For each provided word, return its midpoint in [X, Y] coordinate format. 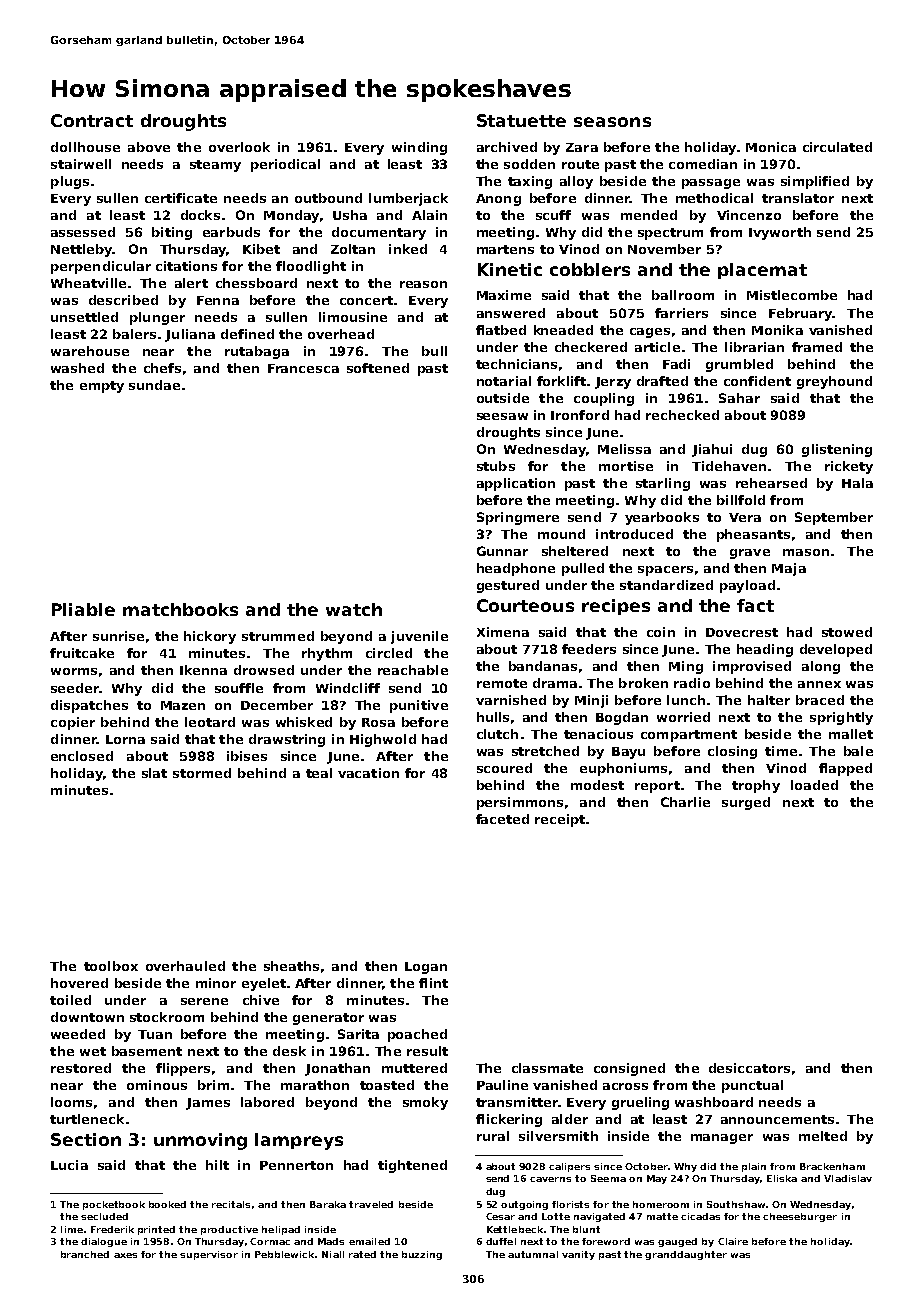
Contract [92, 120]
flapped [845, 769]
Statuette [521, 120]
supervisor [209, 1255]
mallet [851, 734]
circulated [837, 147]
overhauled [185, 966]
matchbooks [180, 609]
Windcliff [348, 688]
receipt [560, 820]
